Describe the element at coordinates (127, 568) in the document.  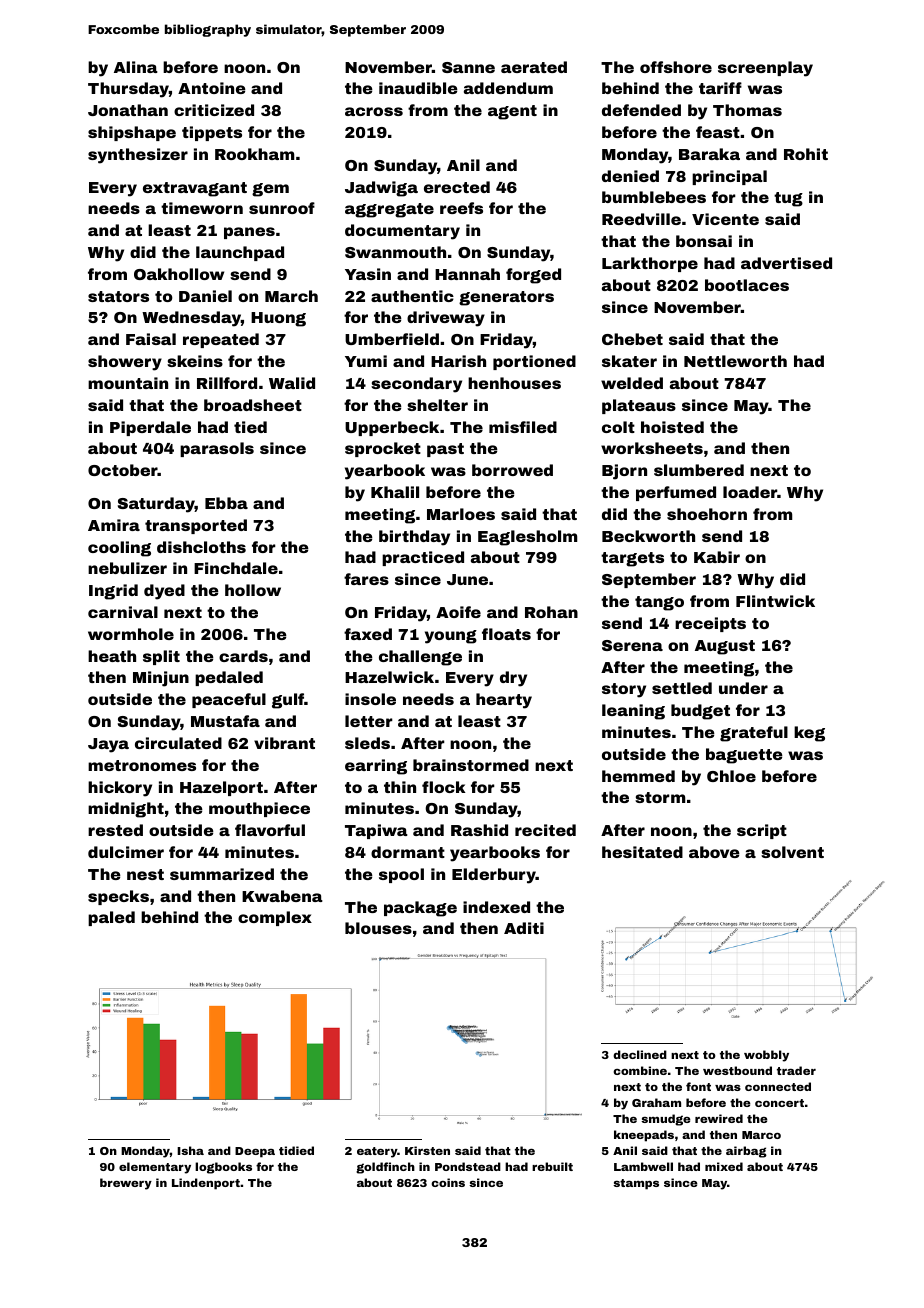
I see `nebulizer` at that location.
